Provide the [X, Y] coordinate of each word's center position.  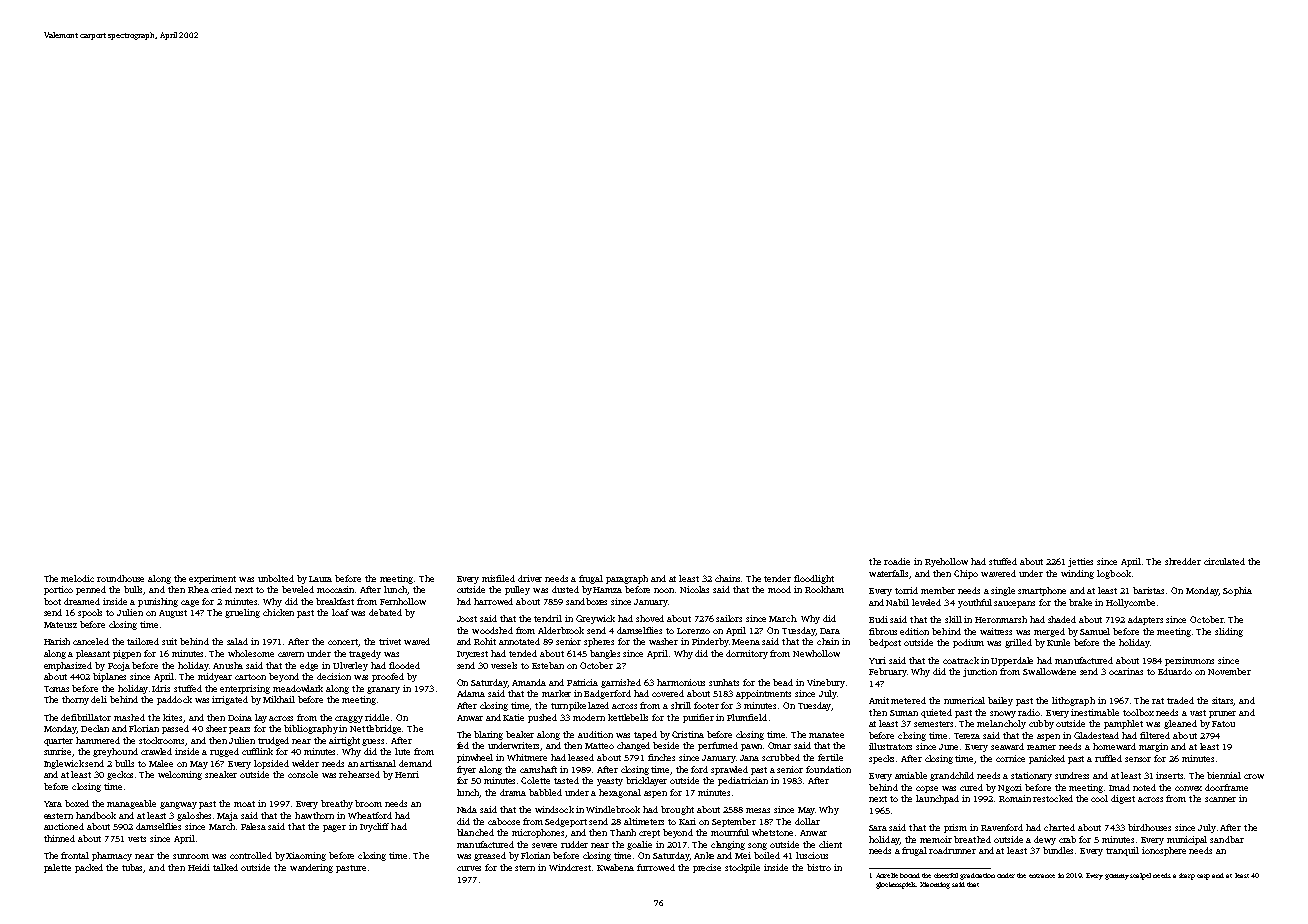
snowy [1003, 714]
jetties [1080, 562]
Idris [161, 688]
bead [783, 682]
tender [777, 578]
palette [57, 868]
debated [385, 612]
